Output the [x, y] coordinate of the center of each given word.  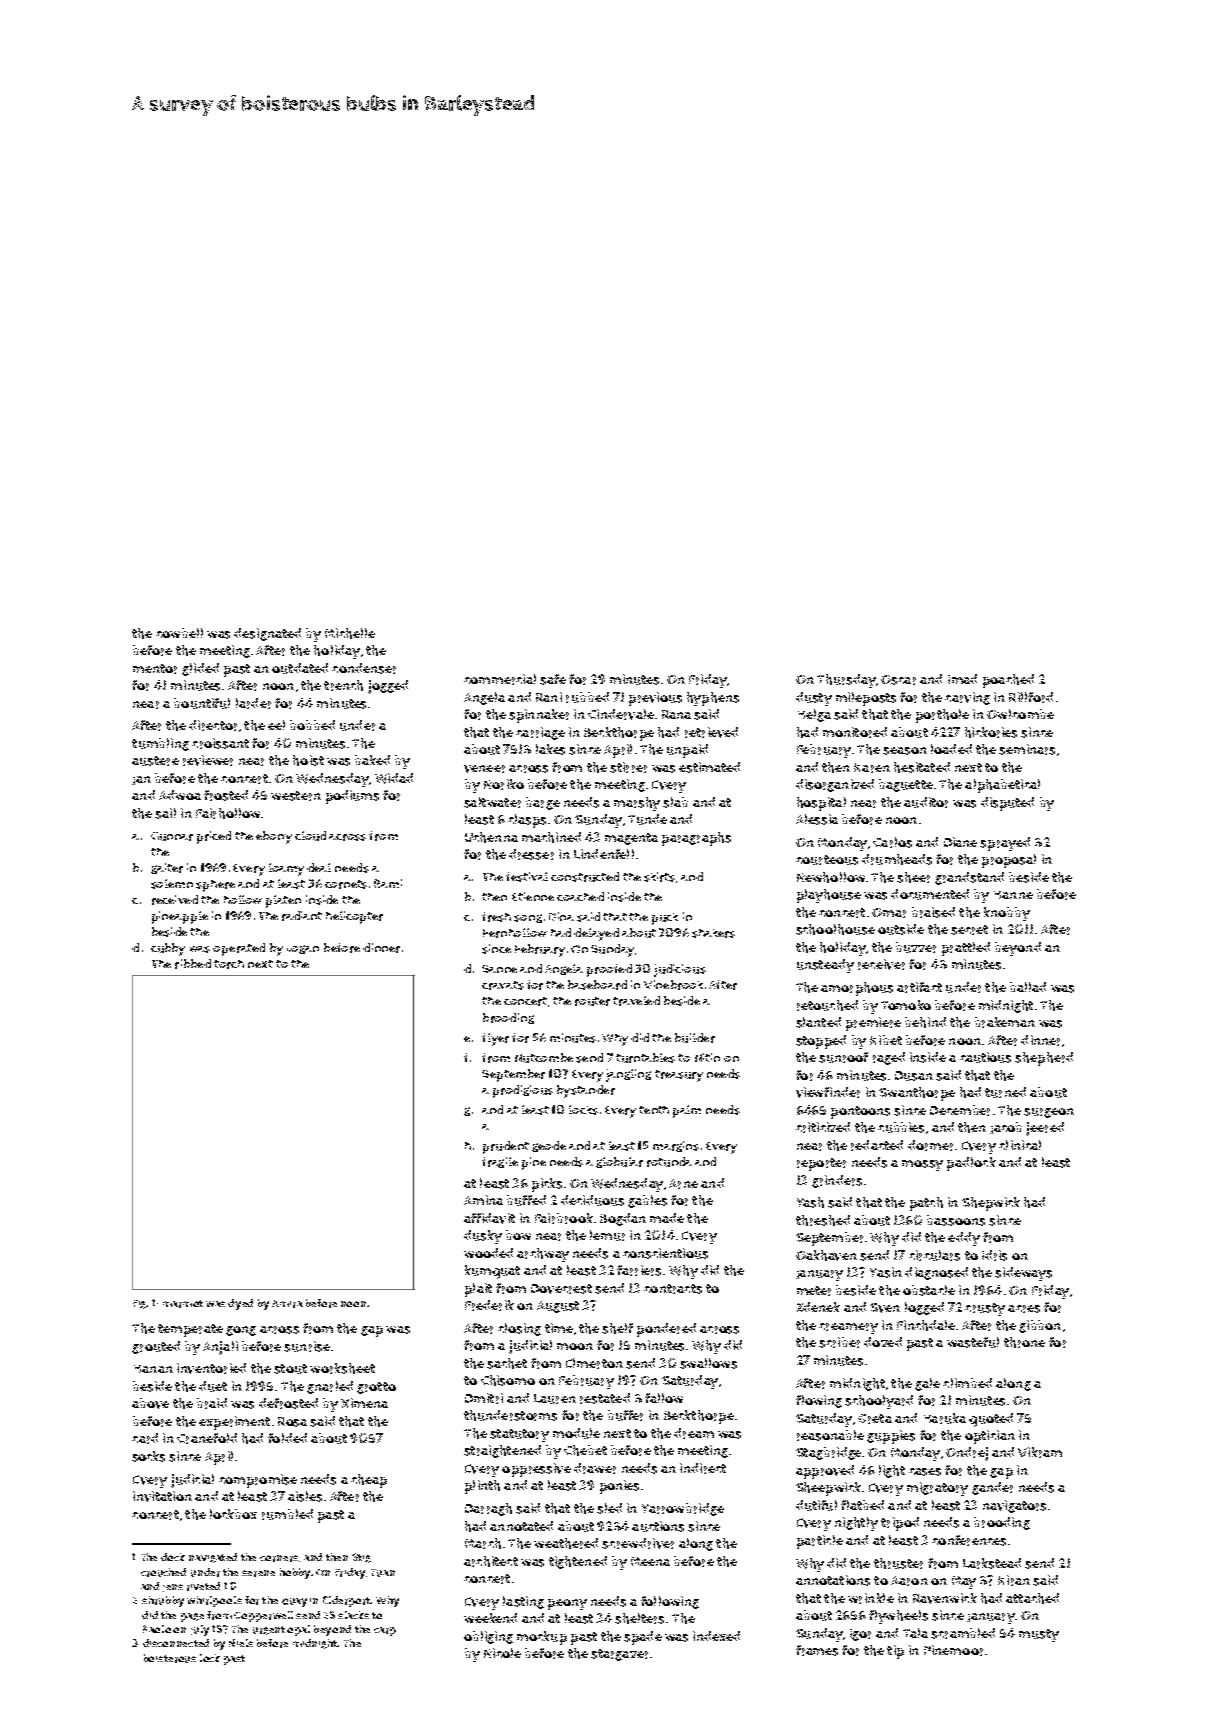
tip [895, 1652]
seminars [1027, 749]
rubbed [587, 697]
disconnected [176, 1643]
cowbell [179, 633]
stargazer [619, 1655]
